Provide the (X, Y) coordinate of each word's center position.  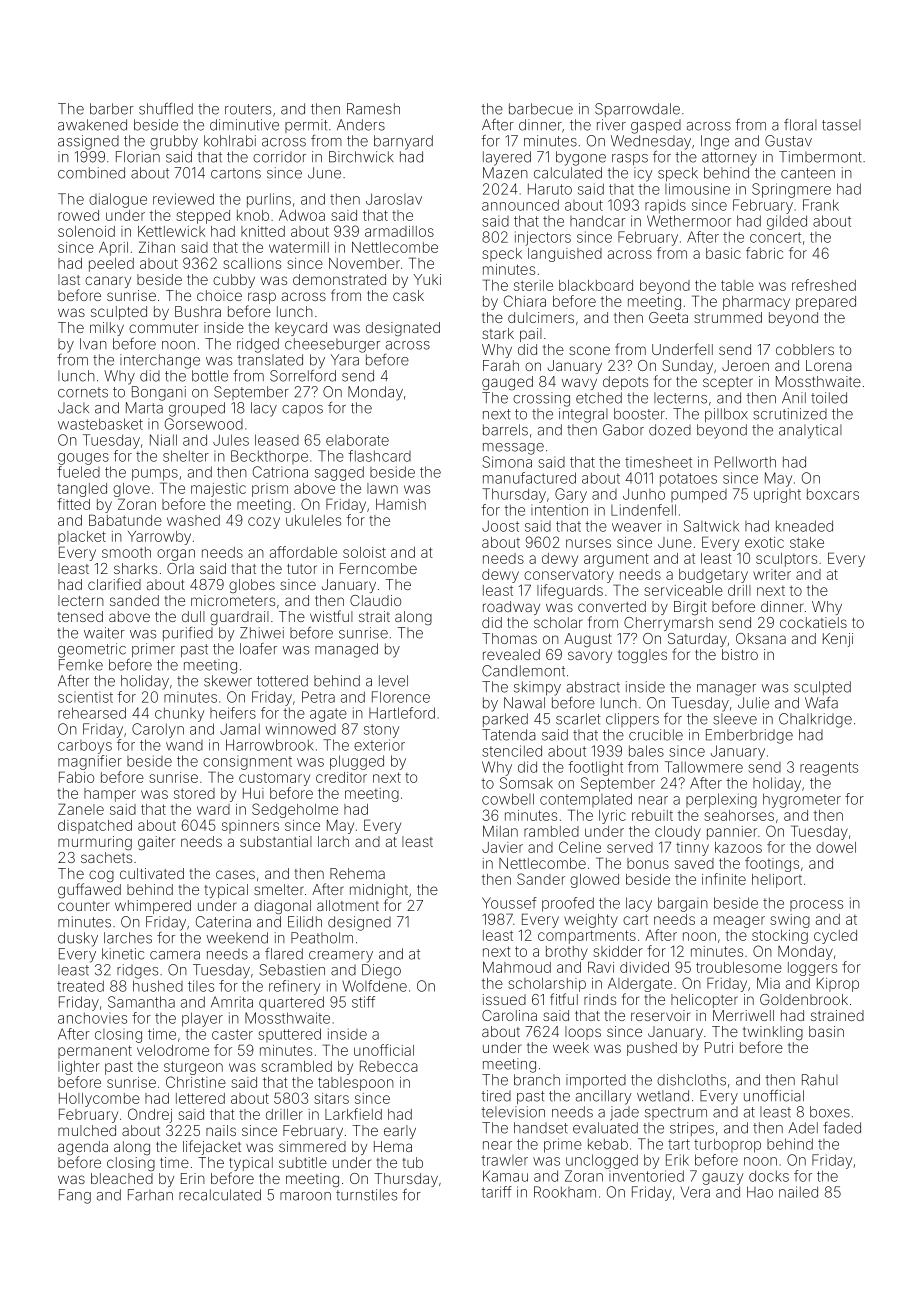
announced (520, 205)
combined (91, 173)
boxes (830, 1112)
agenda (83, 1148)
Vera (695, 1192)
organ (176, 555)
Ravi (601, 967)
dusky (78, 939)
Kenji (838, 640)
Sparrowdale (637, 110)
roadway (511, 608)
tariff (496, 1192)
